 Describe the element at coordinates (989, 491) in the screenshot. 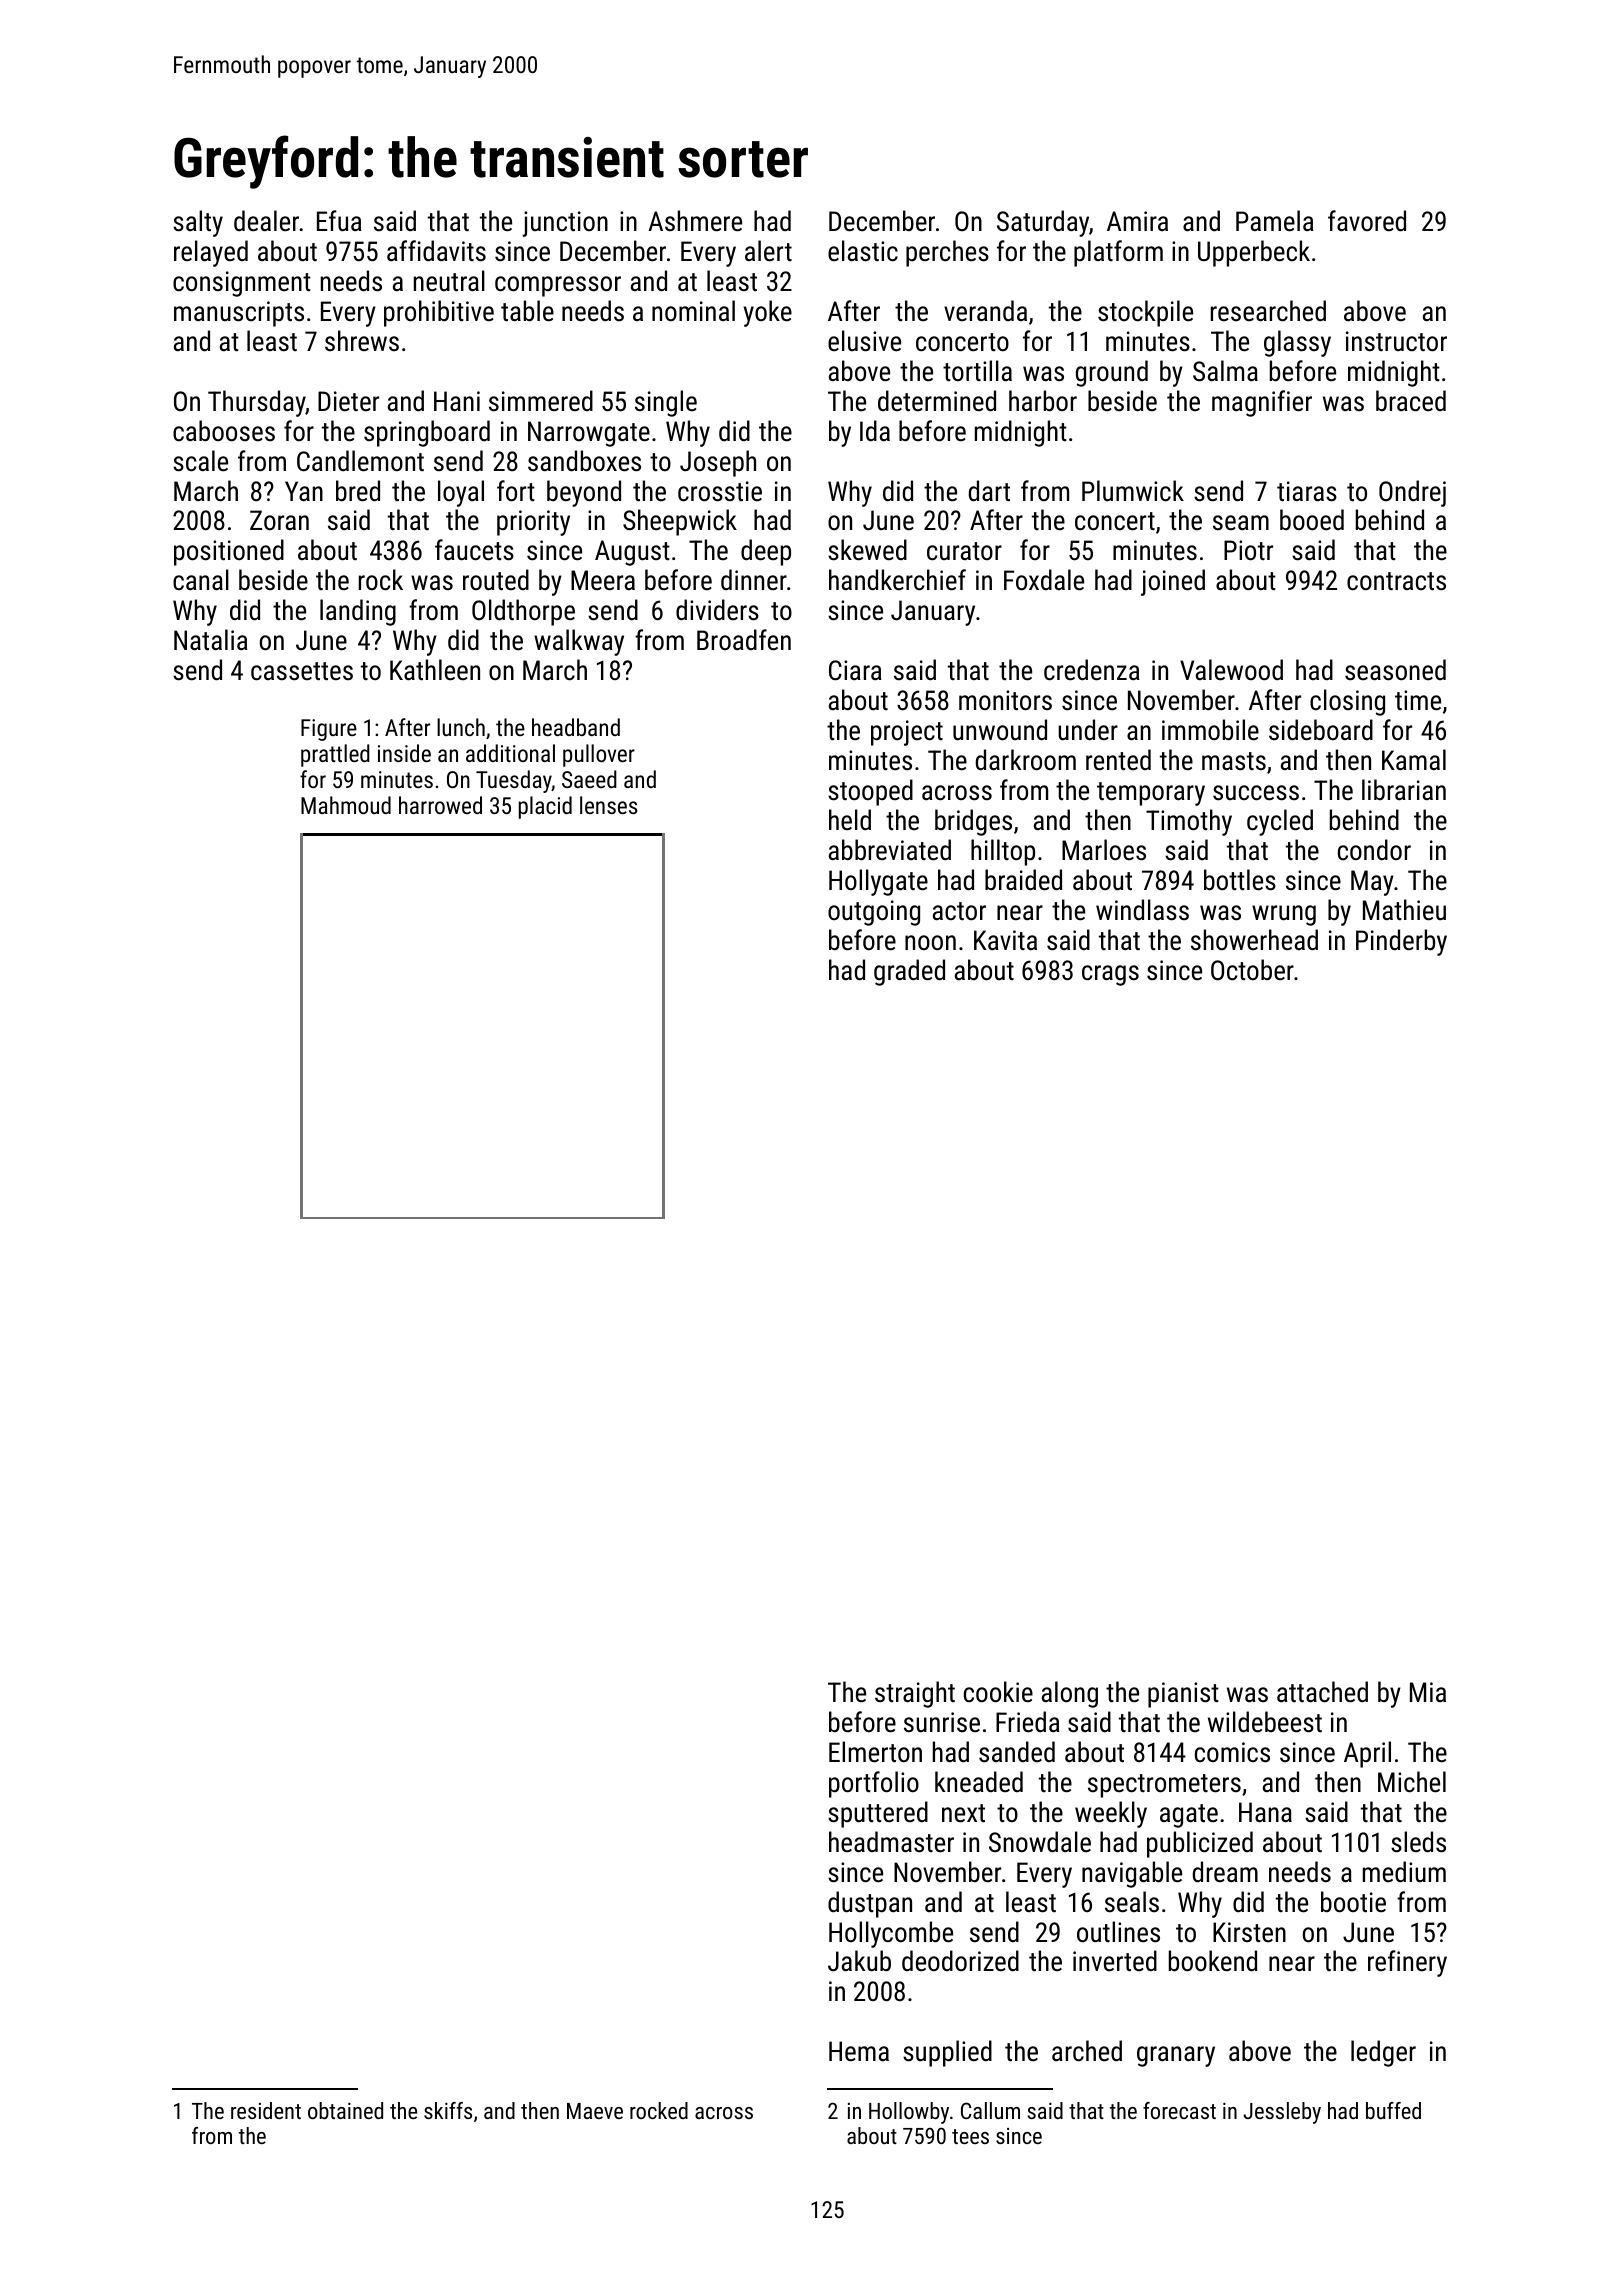

I see `dart` at that location.
